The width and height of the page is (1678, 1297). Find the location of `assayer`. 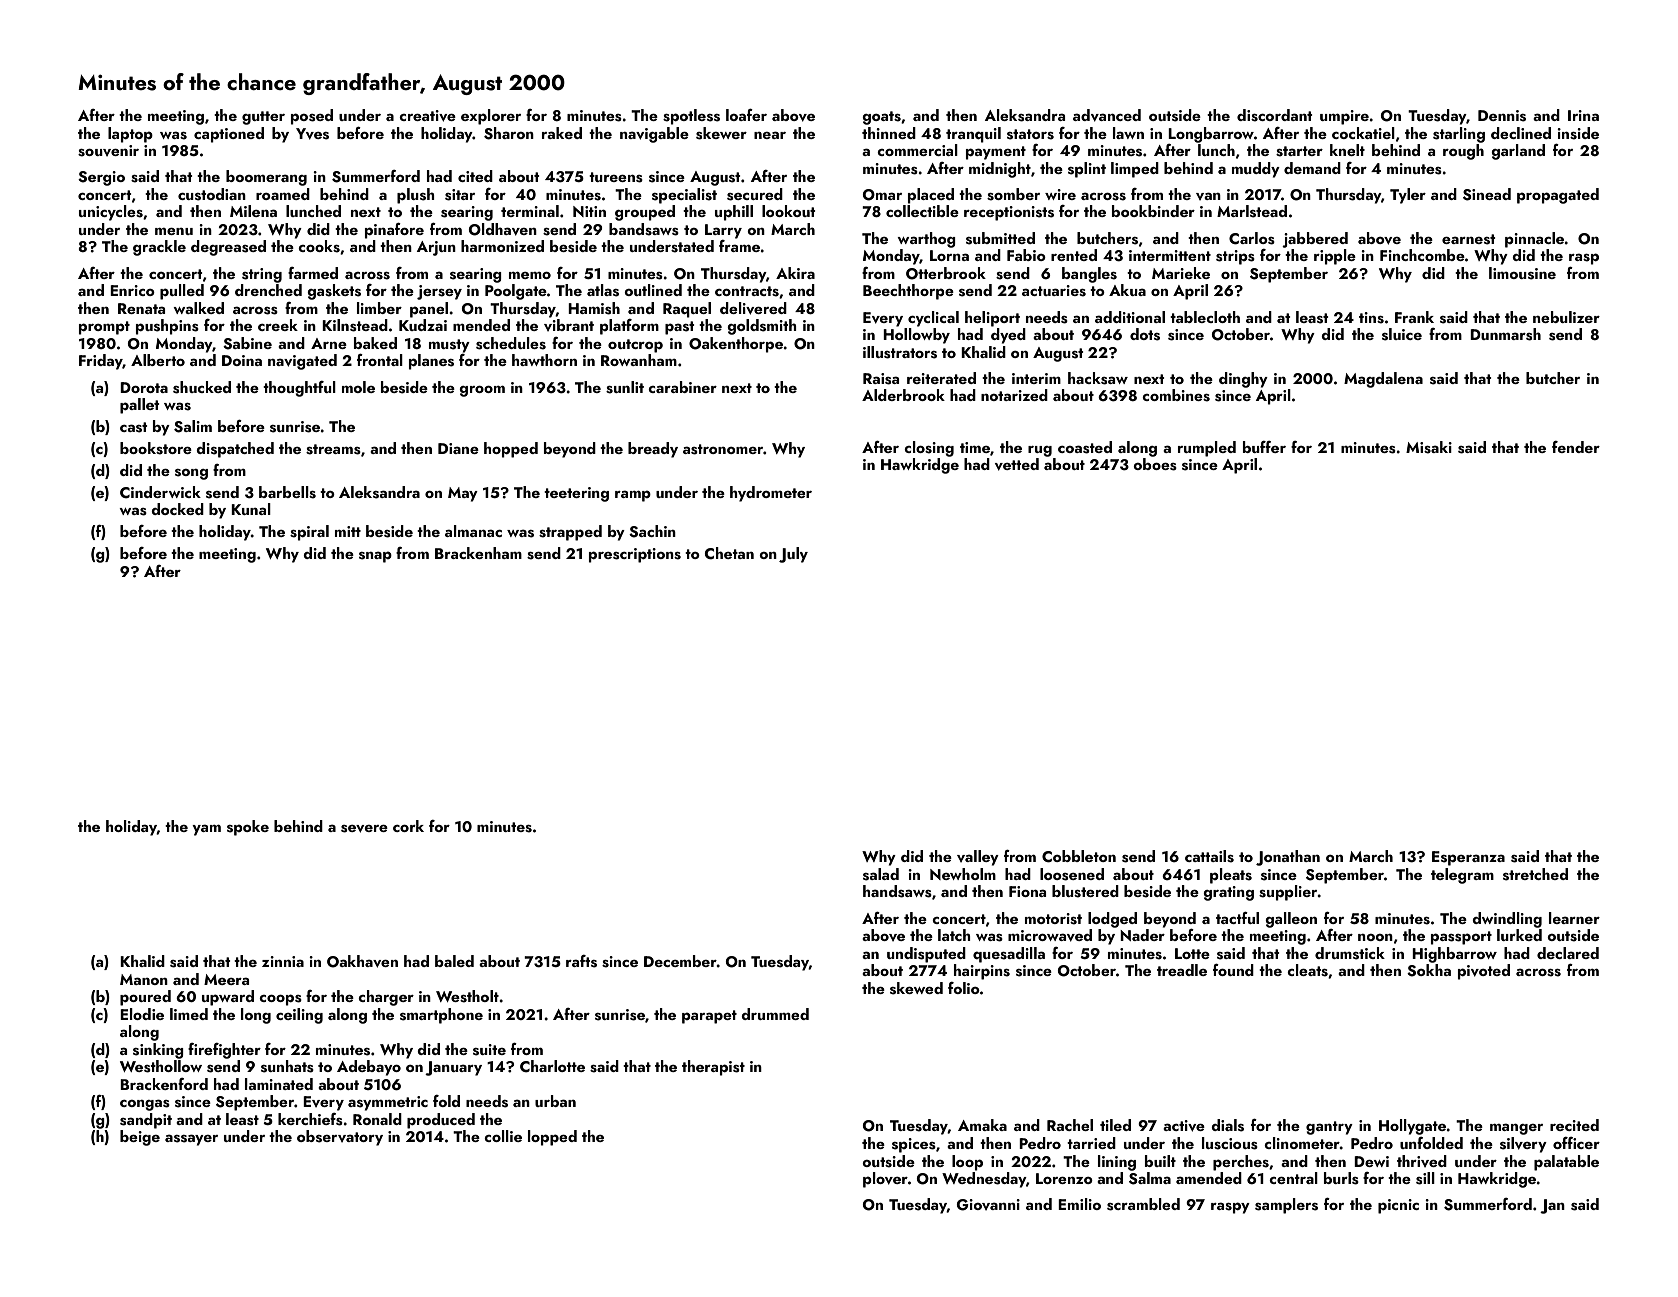

assayer is located at coordinates (191, 1140).
